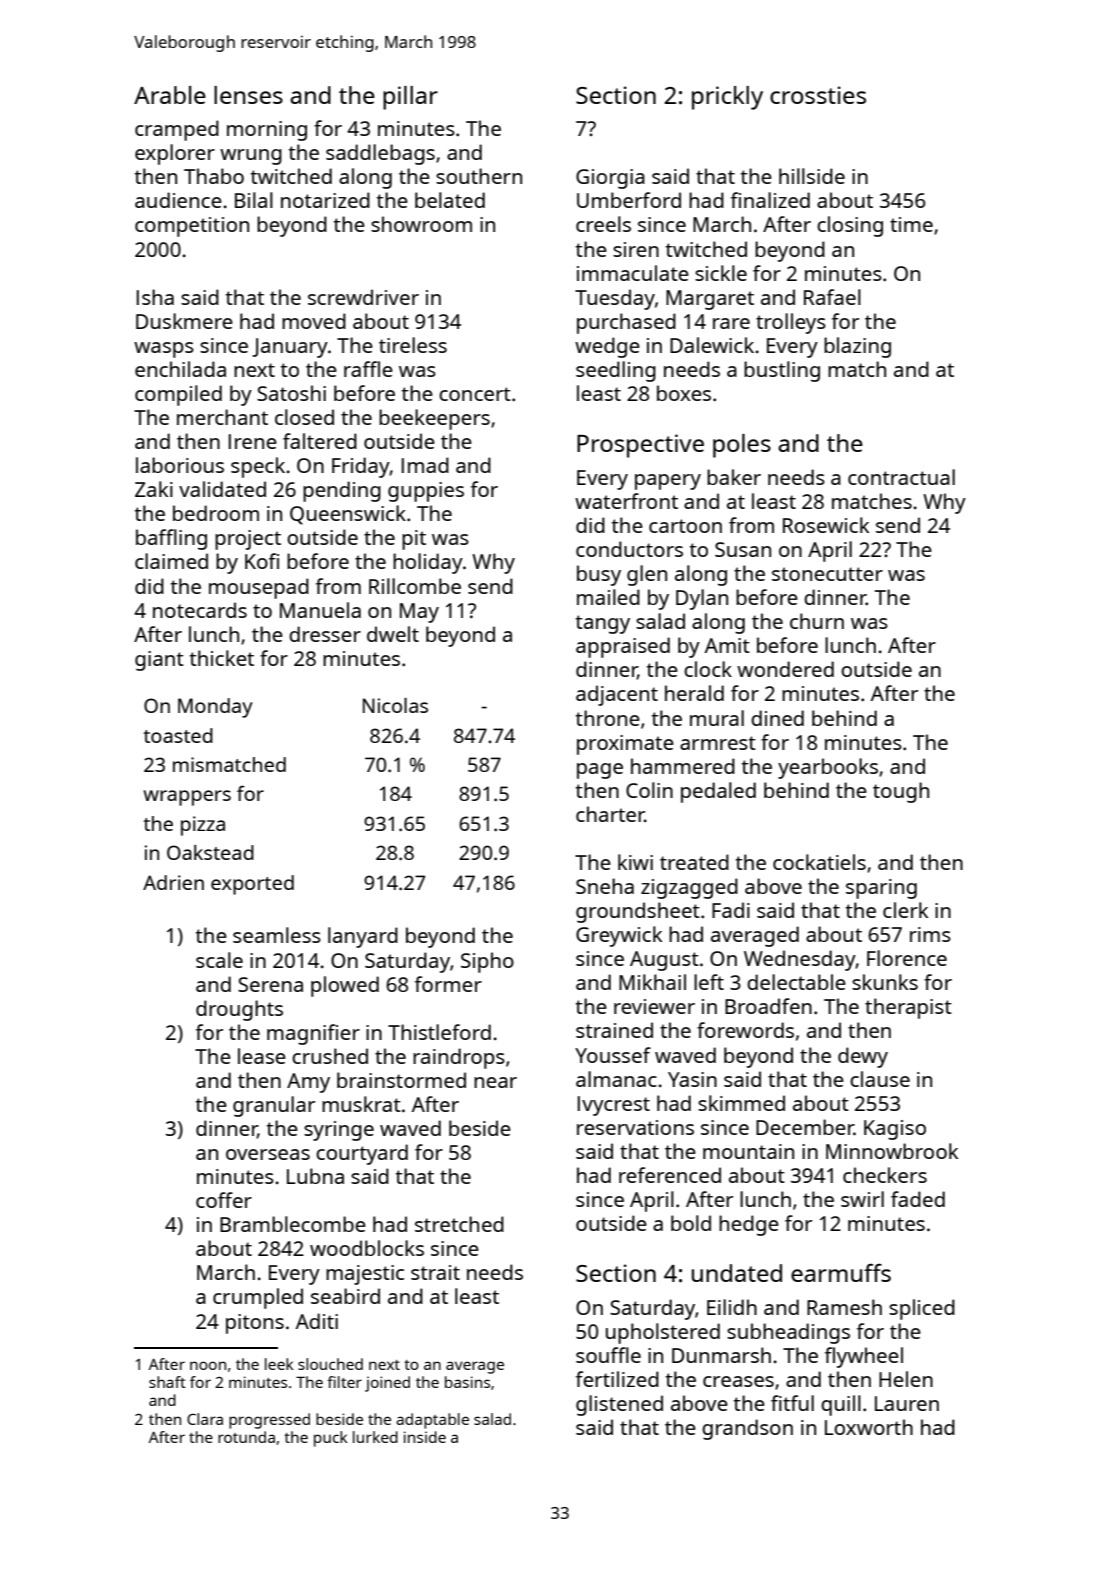  I want to click on tough, so click(901, 792).
